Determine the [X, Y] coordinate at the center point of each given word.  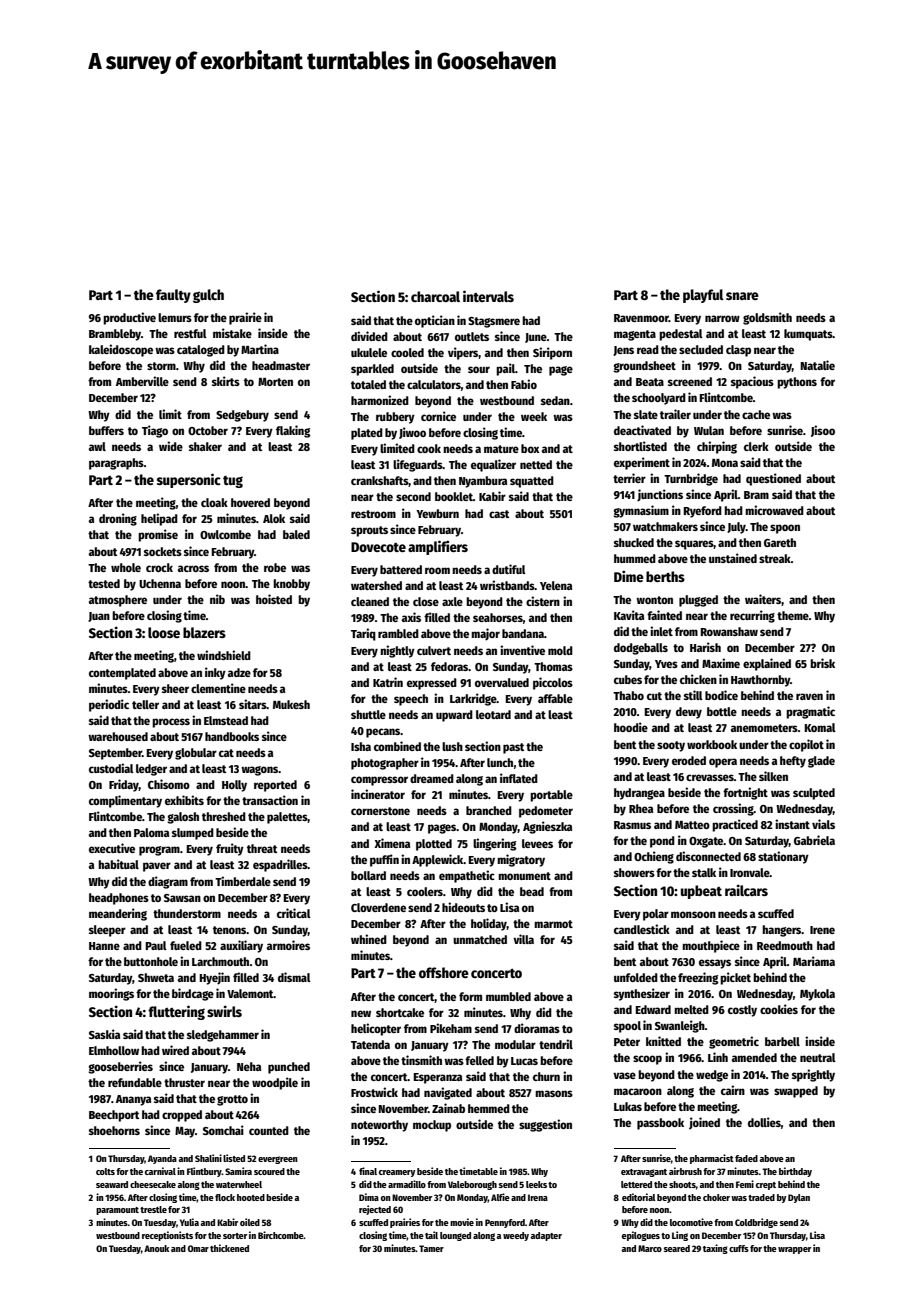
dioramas [537, 1028]
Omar [198, 1248]
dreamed [432, 778]
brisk [822, 663]
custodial [111, 768]
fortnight [745, 793]
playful [703, 296]
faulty [173, 296]
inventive [522, 650]
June [536, 338]
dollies [764, 1122]
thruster [184, 1082]
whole [126, 567]
